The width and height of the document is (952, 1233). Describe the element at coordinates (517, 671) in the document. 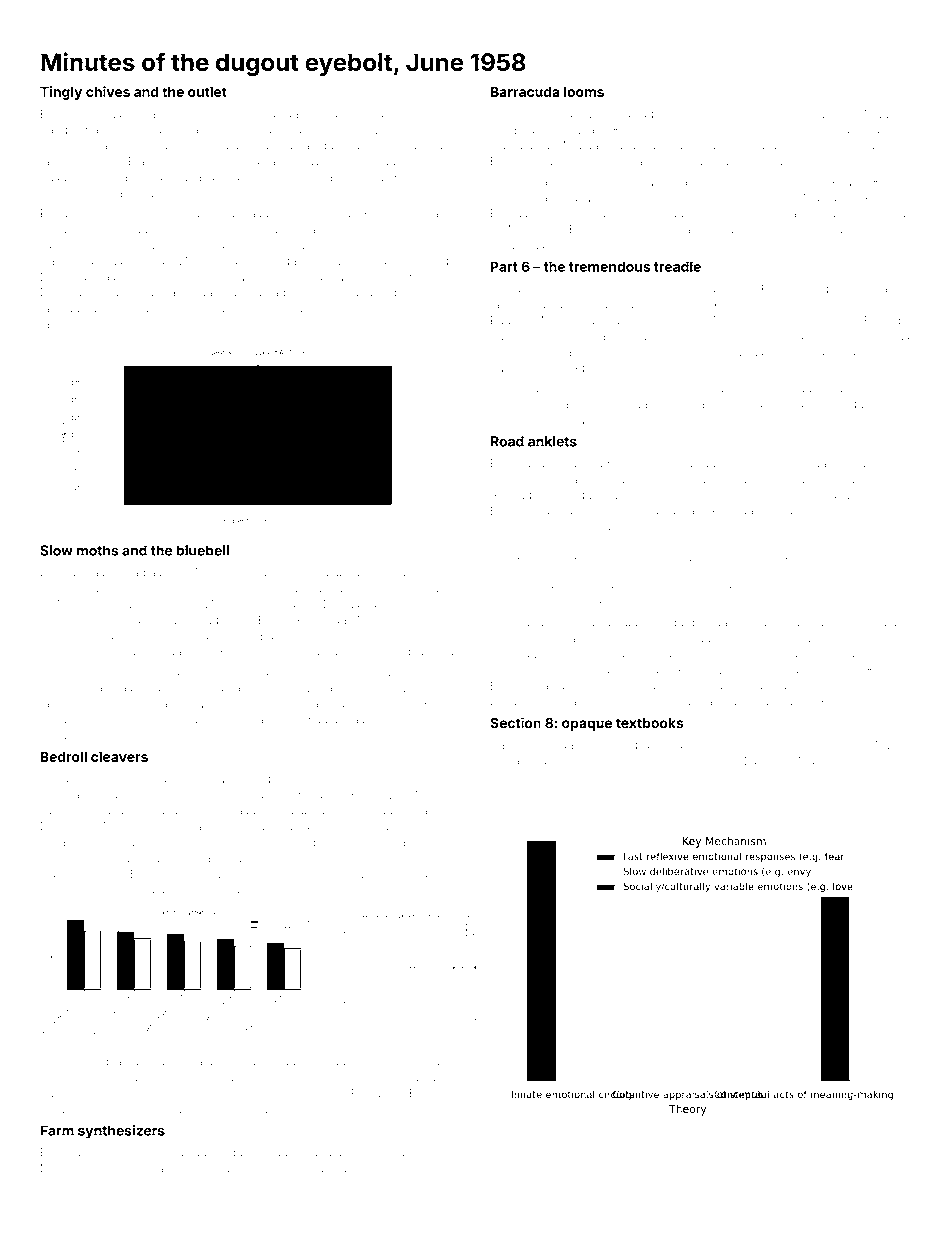

I see `processor` at that location.
